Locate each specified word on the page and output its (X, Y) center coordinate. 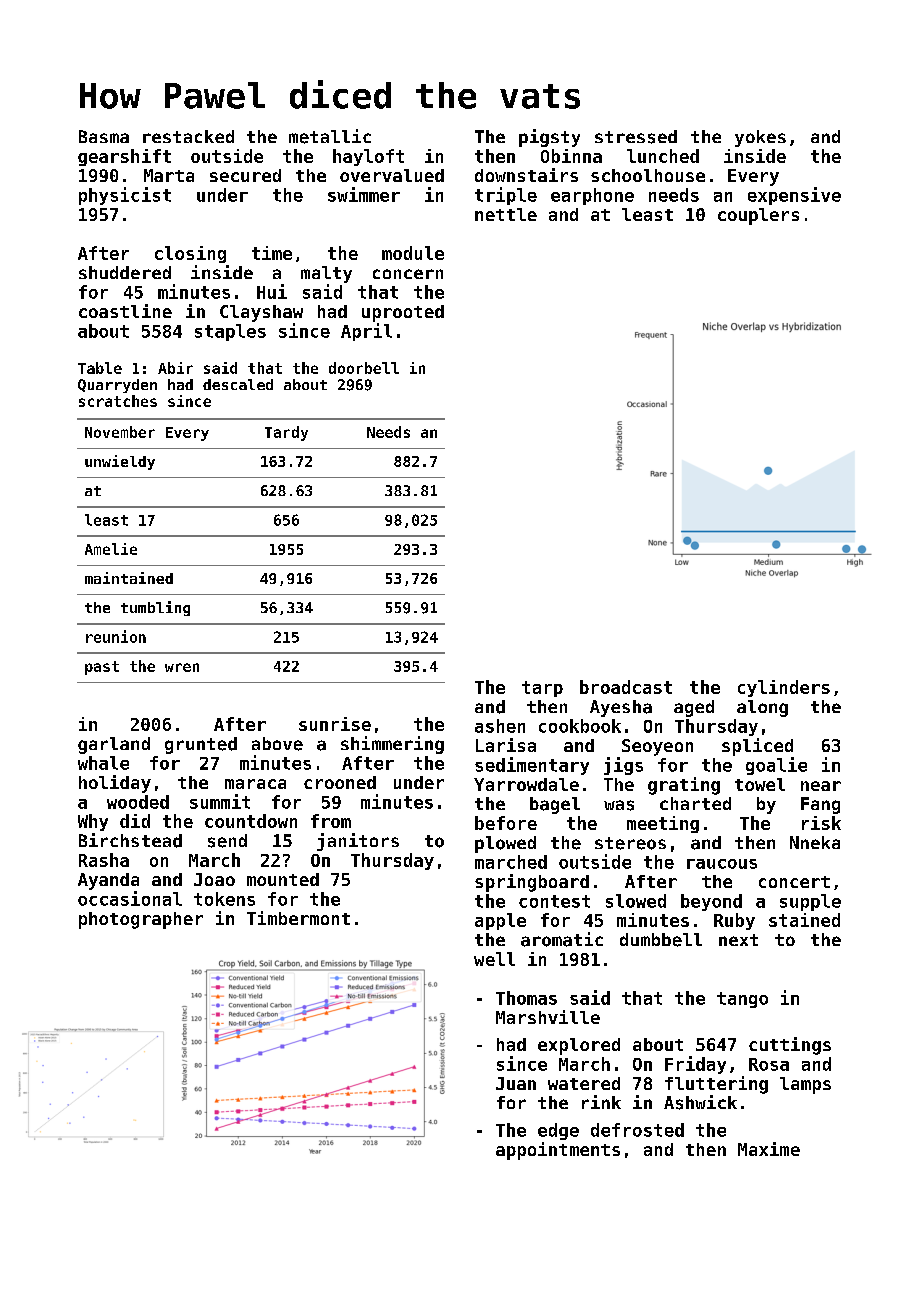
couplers (758, 216)
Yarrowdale (526, 784)
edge (558, 1131)
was (619, 805)
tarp (542, 689)
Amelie (111, 549)
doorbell (364, 368)
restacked (188, 136)
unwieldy (120, 462)
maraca (255, 784)
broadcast (626, 687)
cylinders (784, 688)
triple (506, 196)
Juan (516, 1083)
